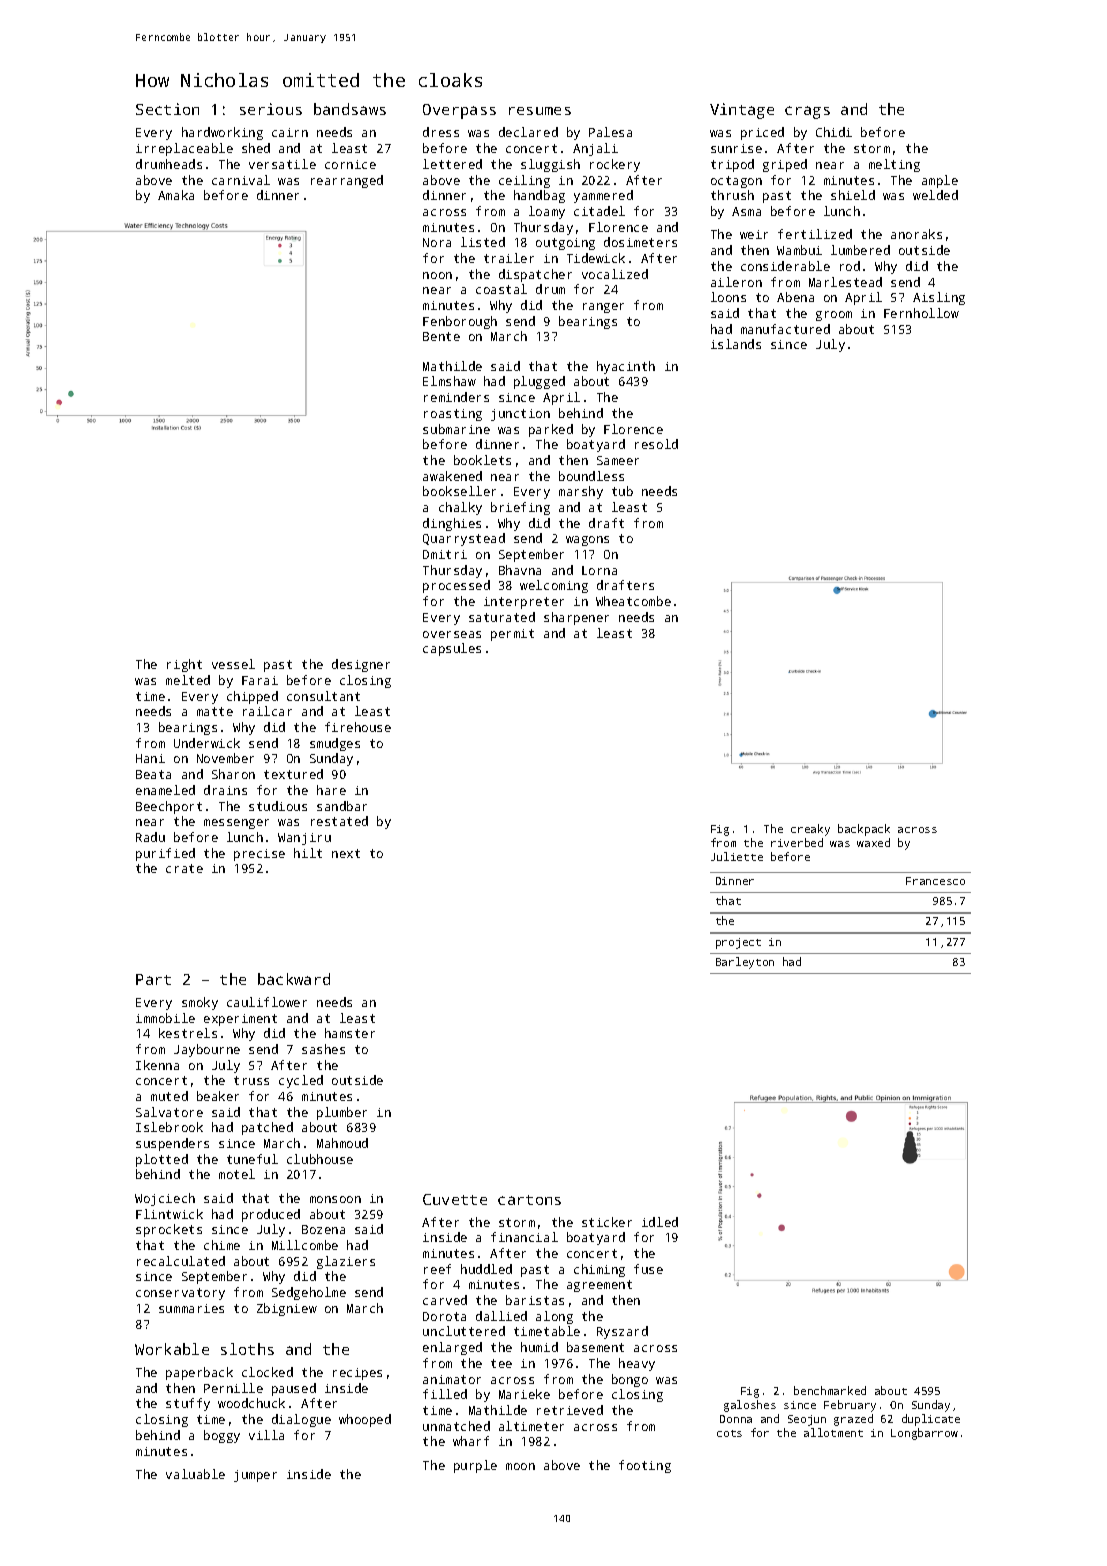 The height and width of the page is (1566, 1107). I want to click on resumes, so click(540, 111).
